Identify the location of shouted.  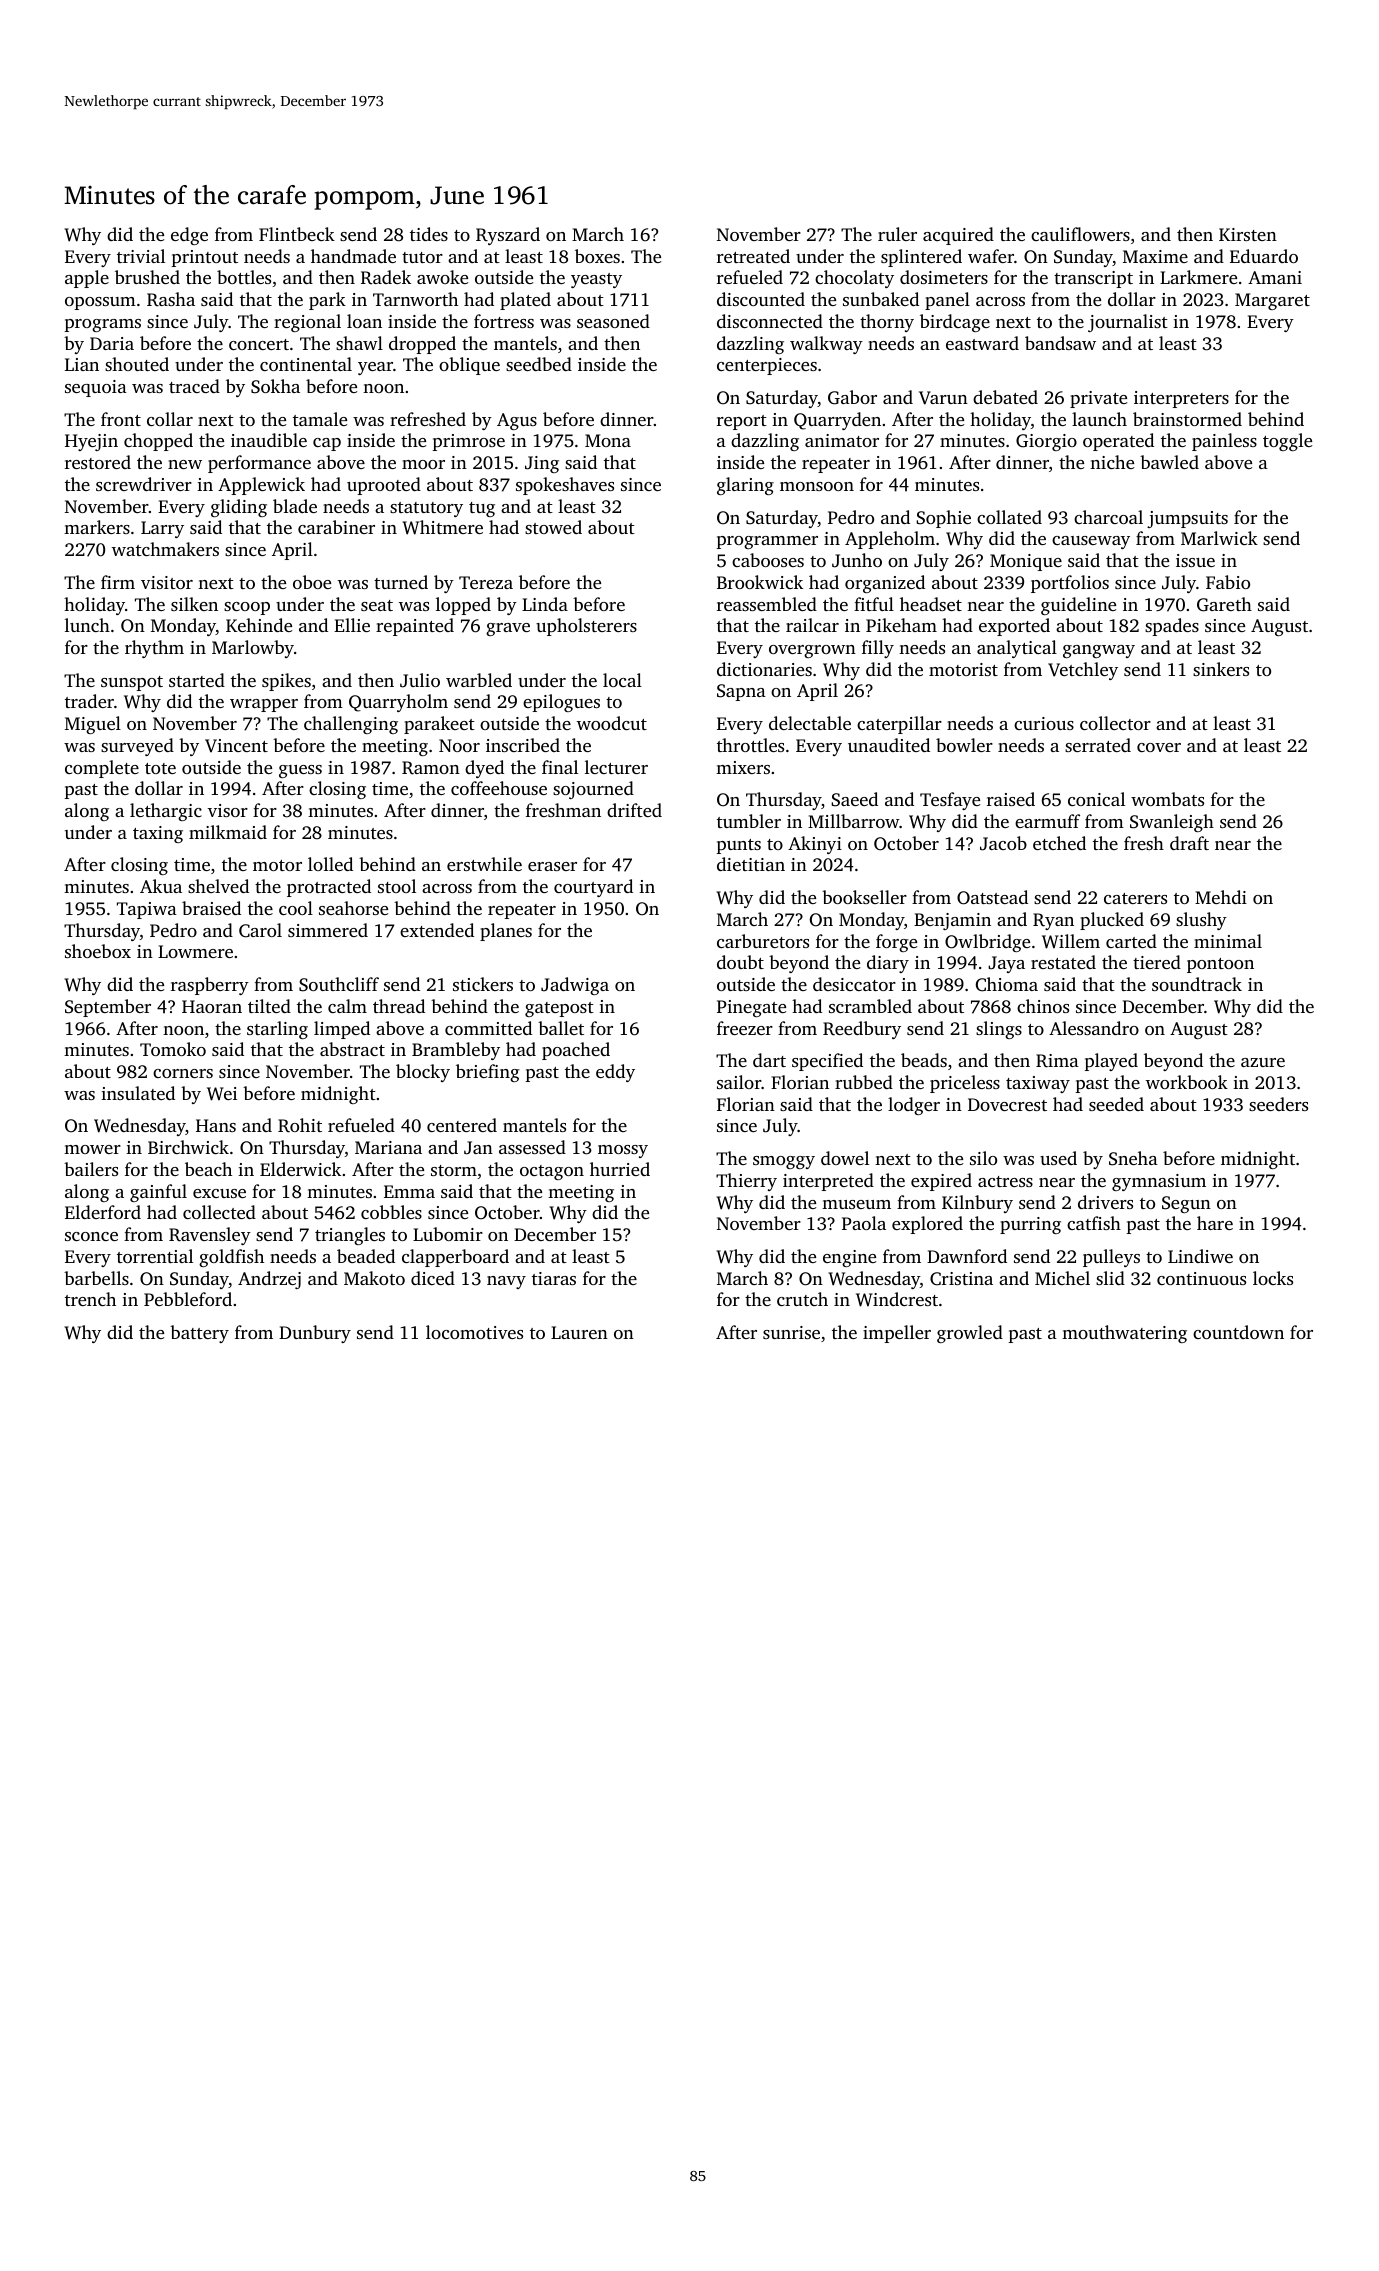
(137, 364).
